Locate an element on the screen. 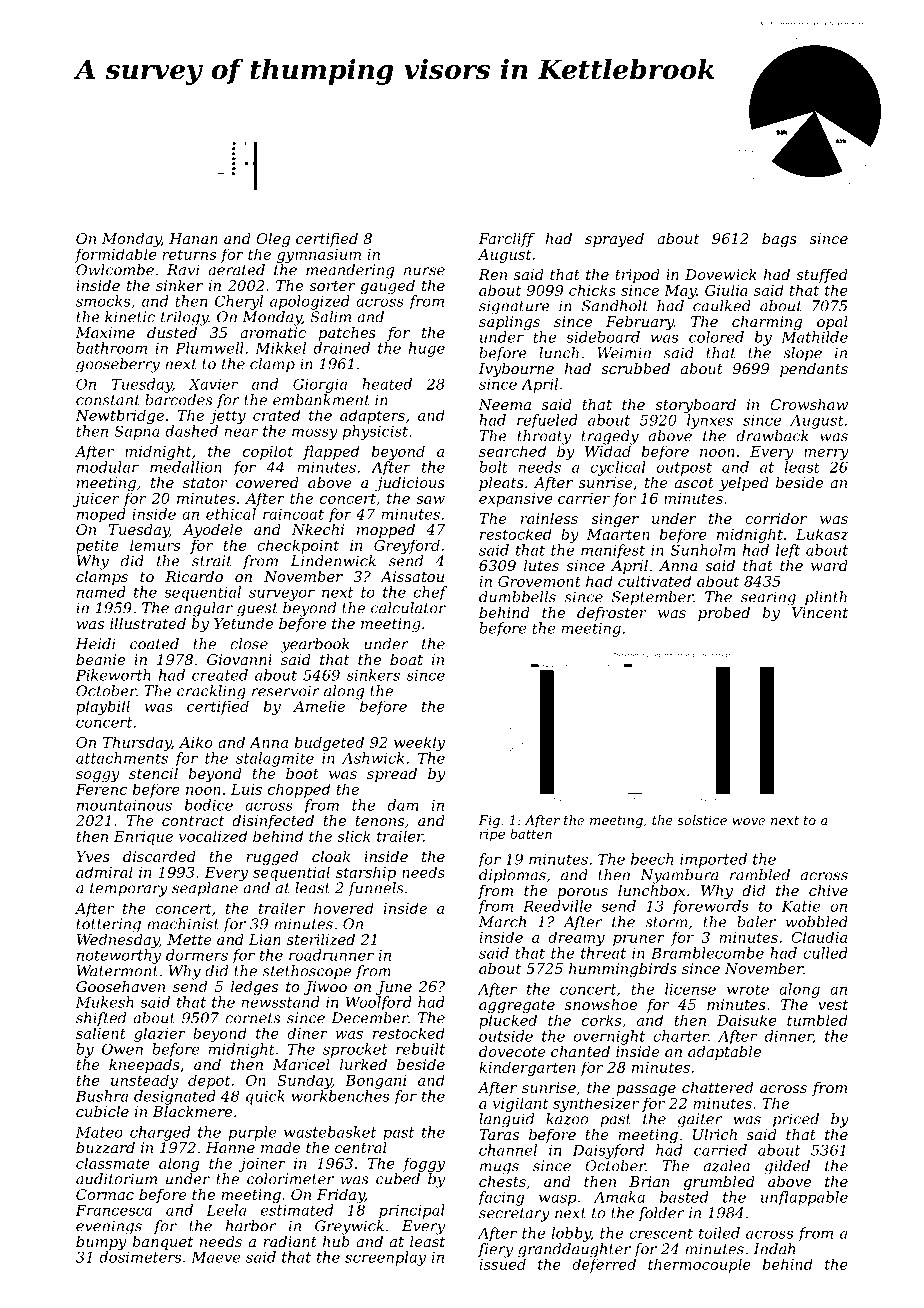 The image size is (924, 1308). Farcliff is located at coordinates (506, 240).
